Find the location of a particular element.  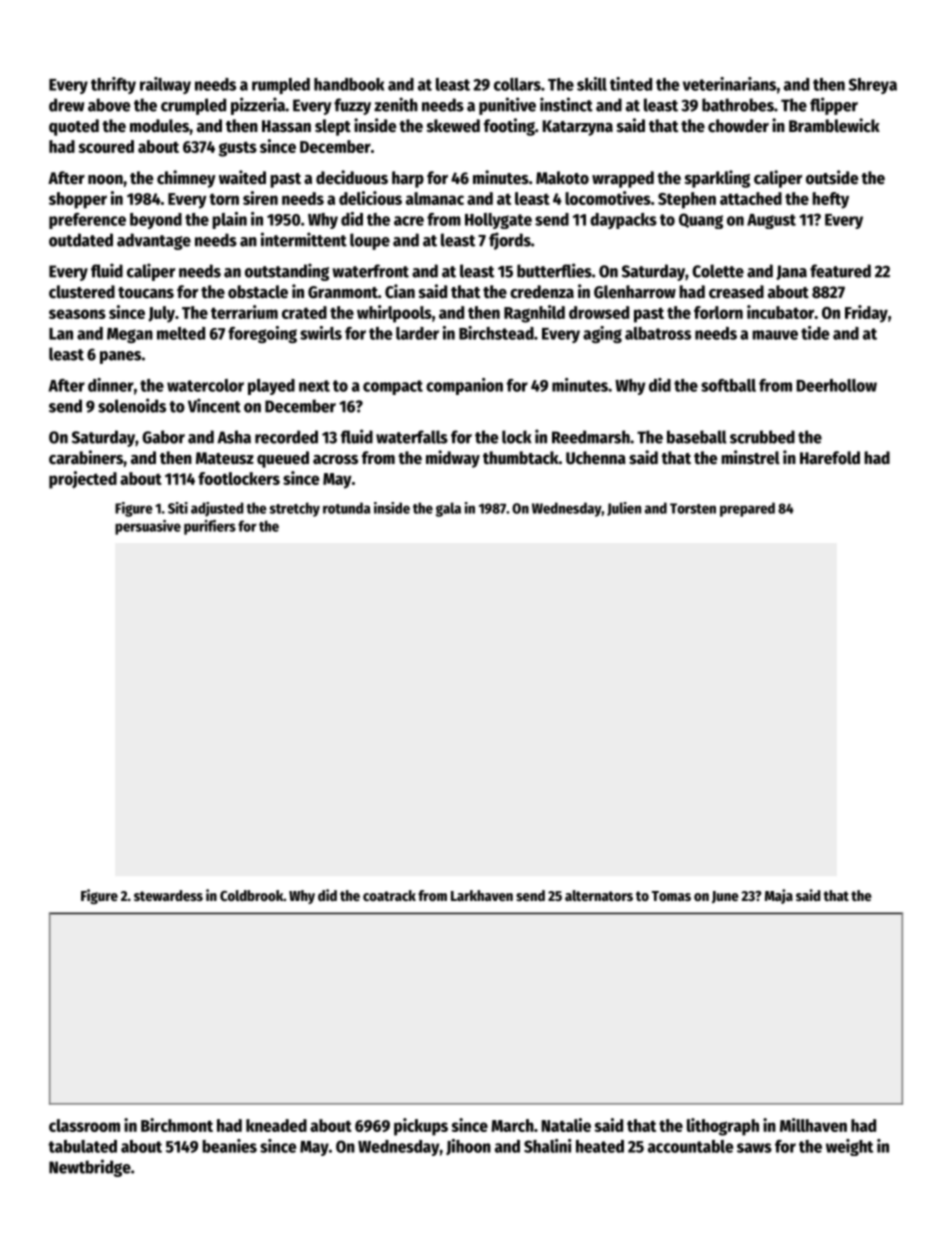

coatrack is located at coordinates (389, 895).
